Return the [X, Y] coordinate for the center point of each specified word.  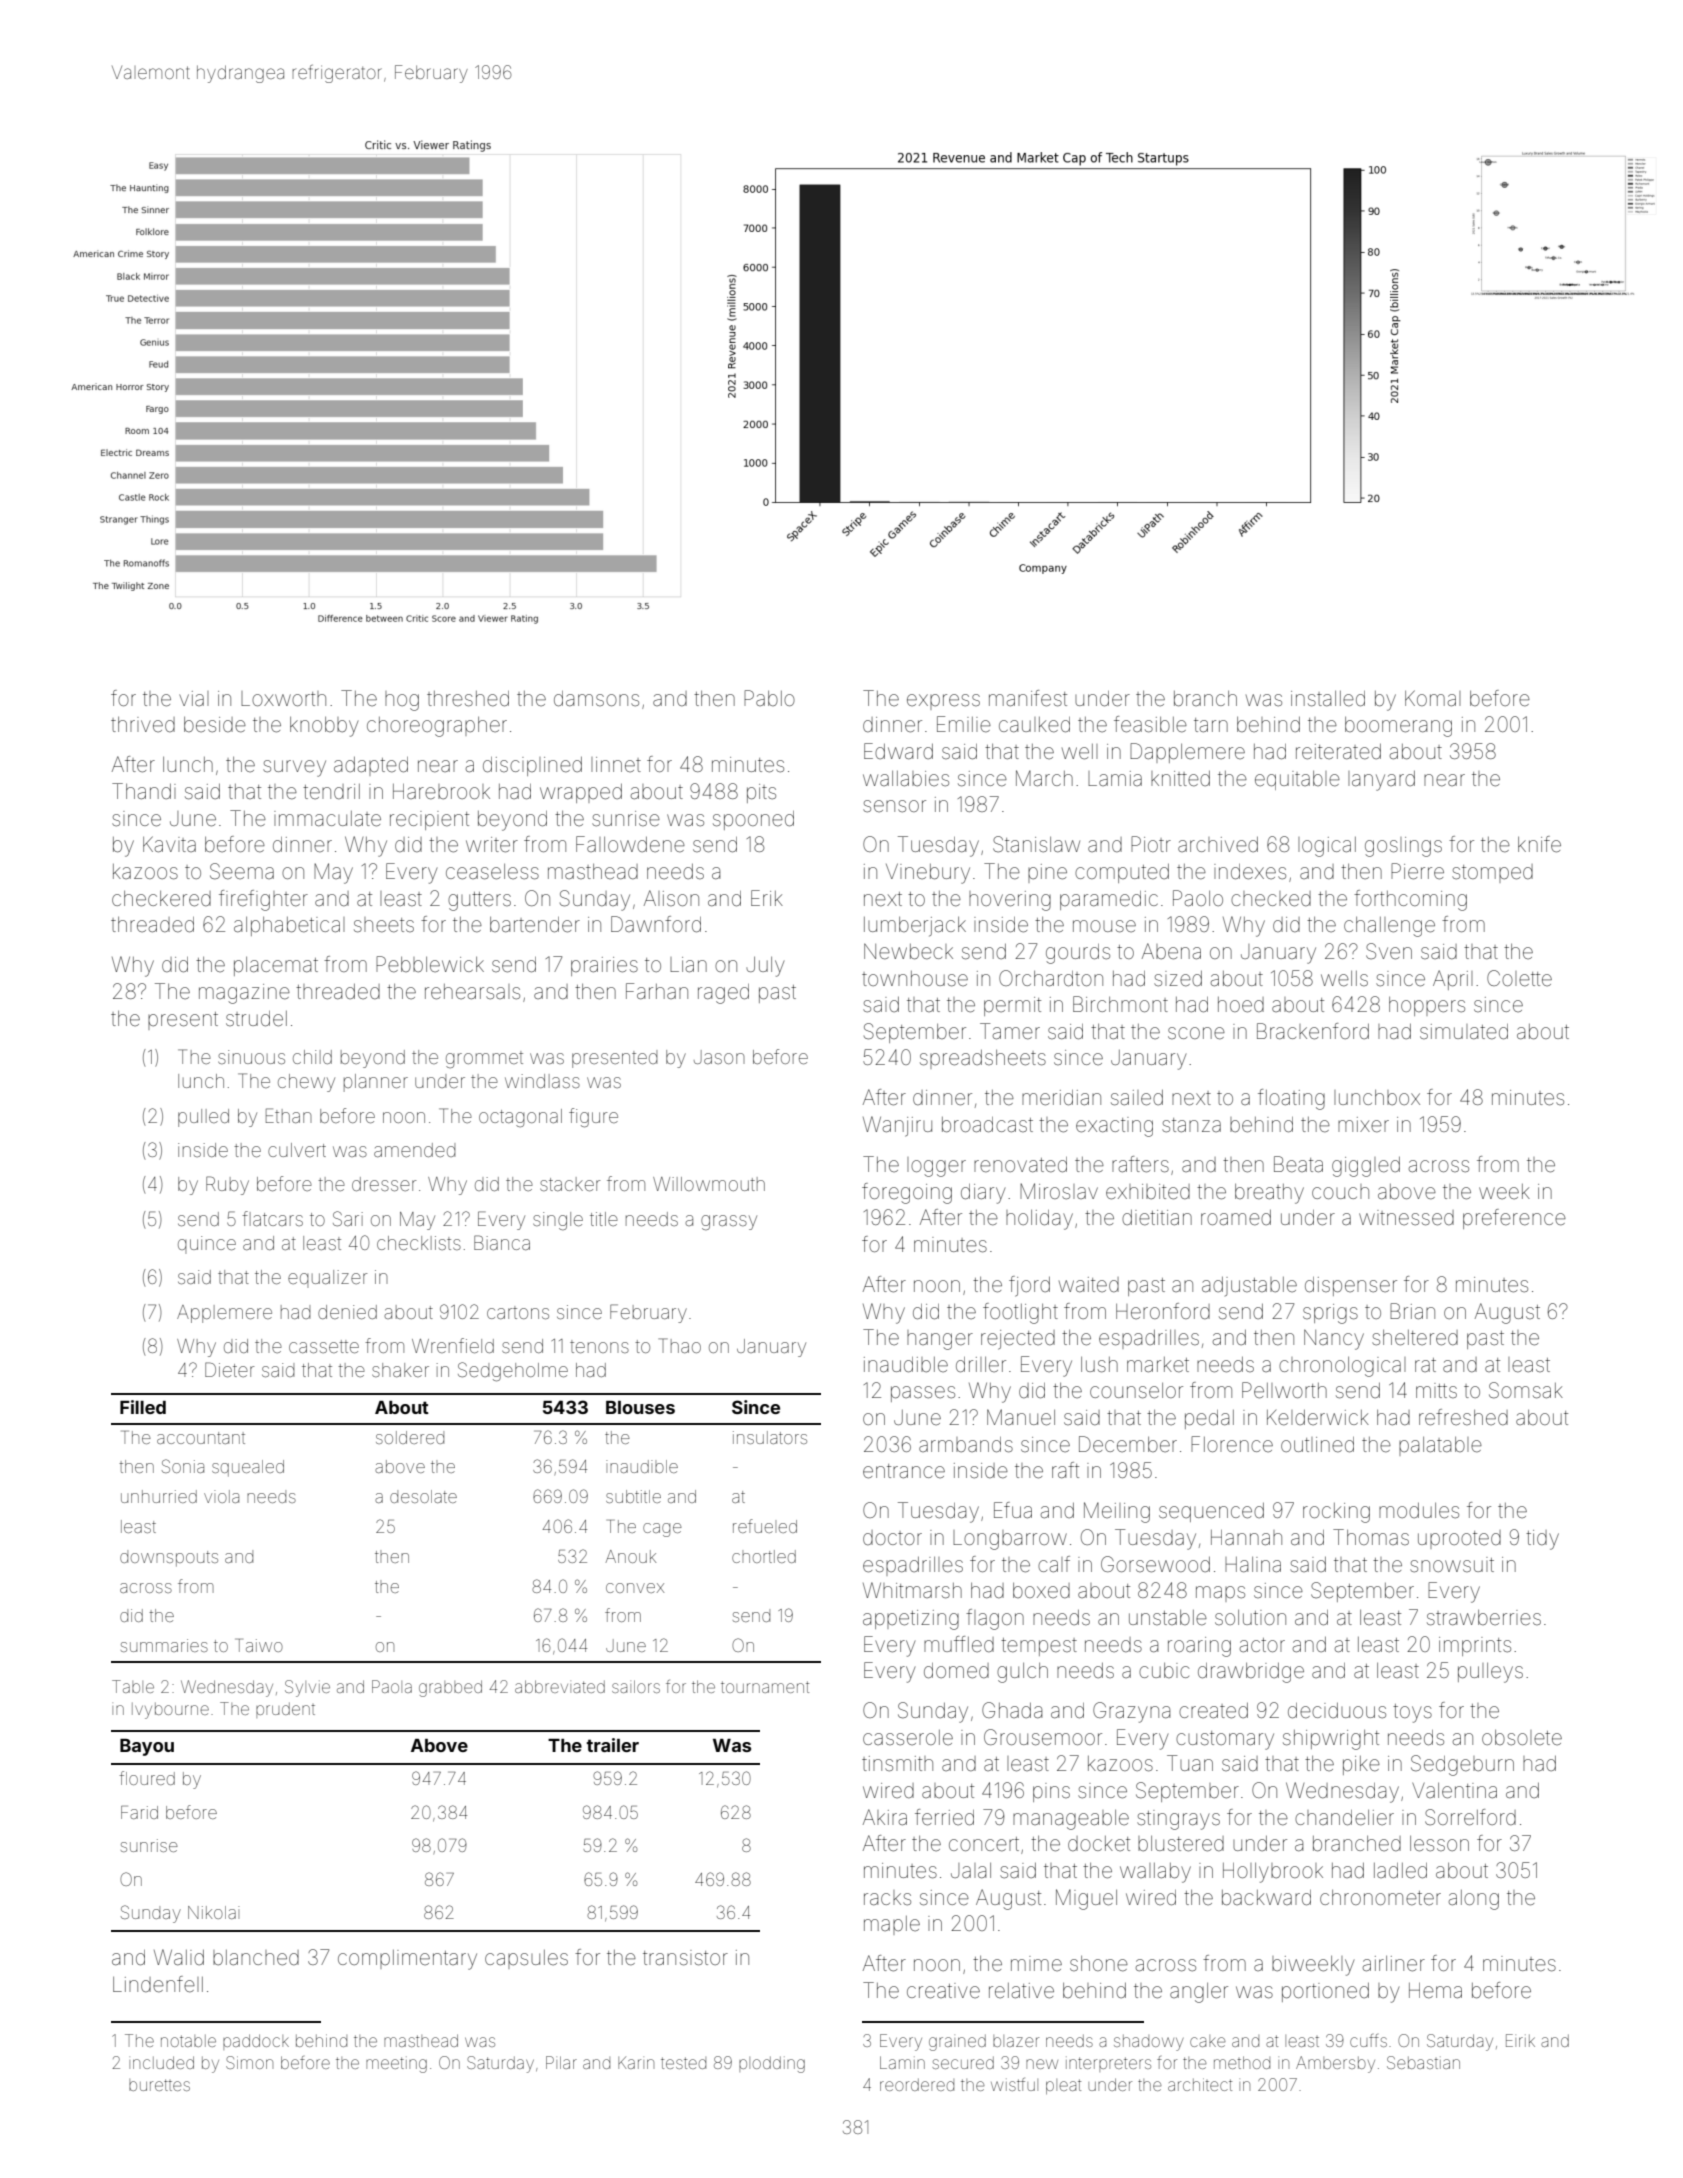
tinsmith [897, 1763]
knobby [324, 727]
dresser [384, 1184]
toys [1412, 1713]
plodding [772, 2064]
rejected [1018, 1340]
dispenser [1351, 1286]
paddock [256, 2042]
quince [207, 1245]
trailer [612, 1745]
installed [1328, 699]
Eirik [1520, 2040]
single [558, 1221]
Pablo [769, 698]
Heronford [1163, 1311]
